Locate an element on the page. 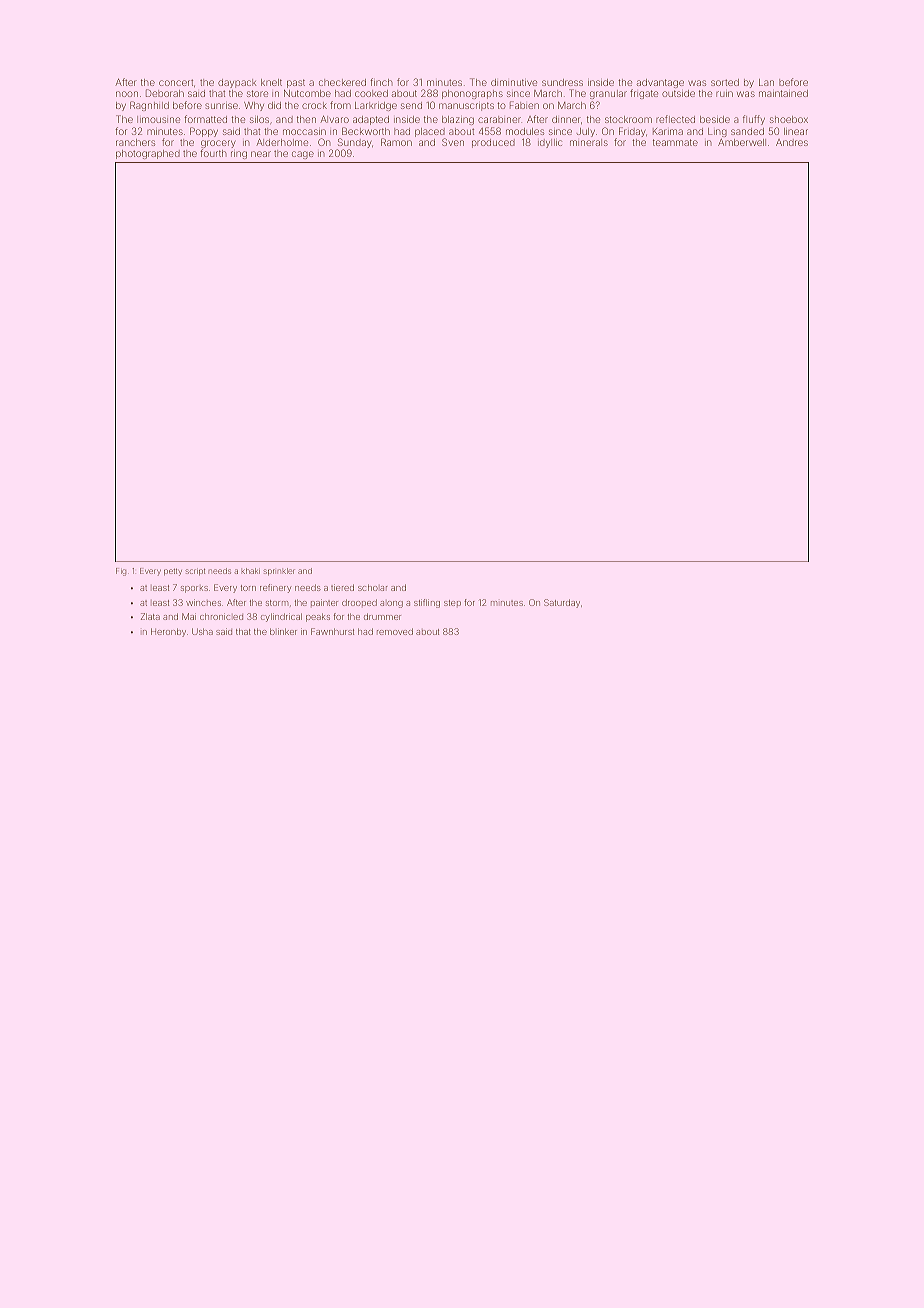 The height and width of the page is (1308, 924). Amberwell is located at coordinates (742, 142).
